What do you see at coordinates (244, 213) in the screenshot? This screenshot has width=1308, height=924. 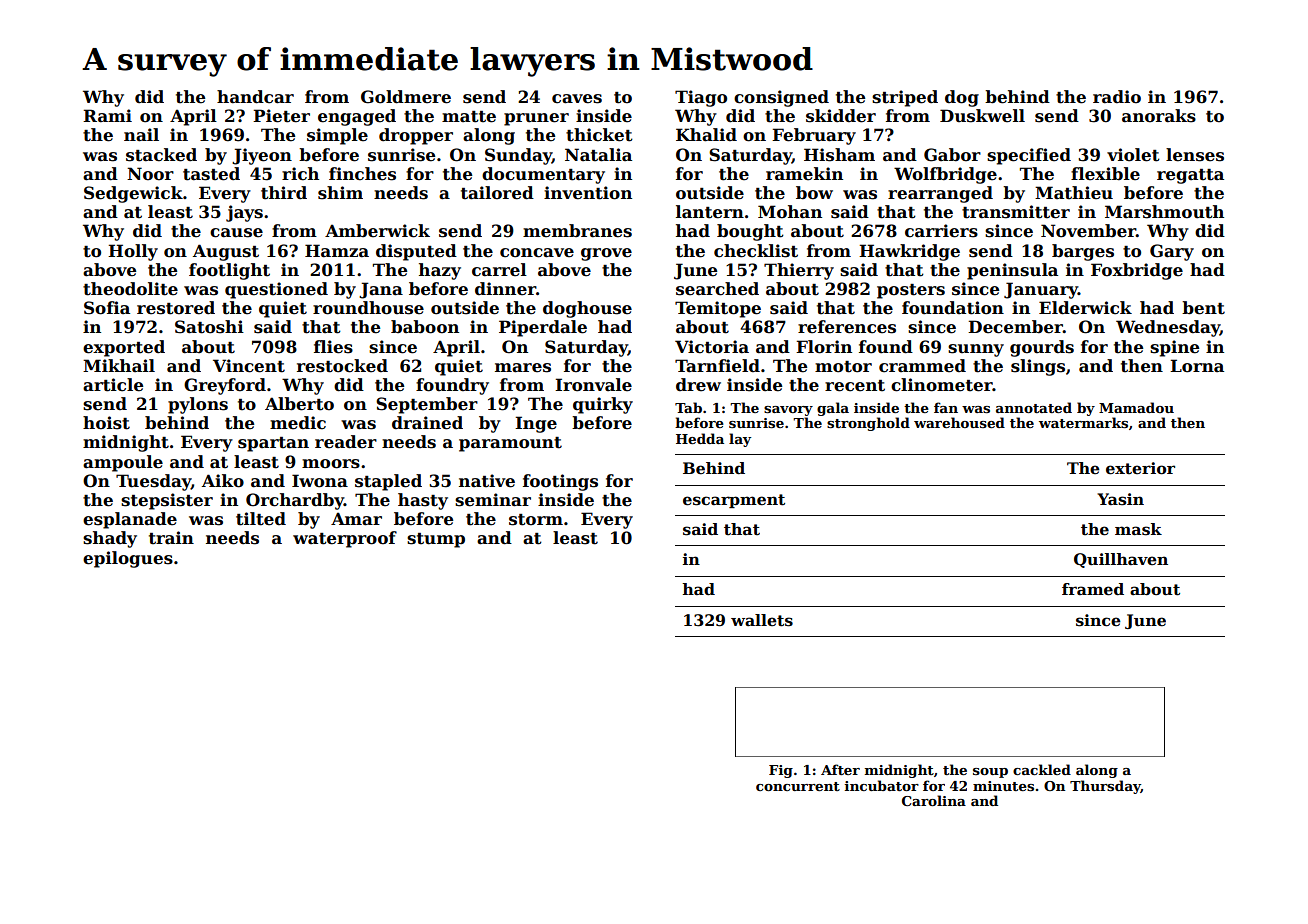 I see `jays` at bounding box center [244, 213].
